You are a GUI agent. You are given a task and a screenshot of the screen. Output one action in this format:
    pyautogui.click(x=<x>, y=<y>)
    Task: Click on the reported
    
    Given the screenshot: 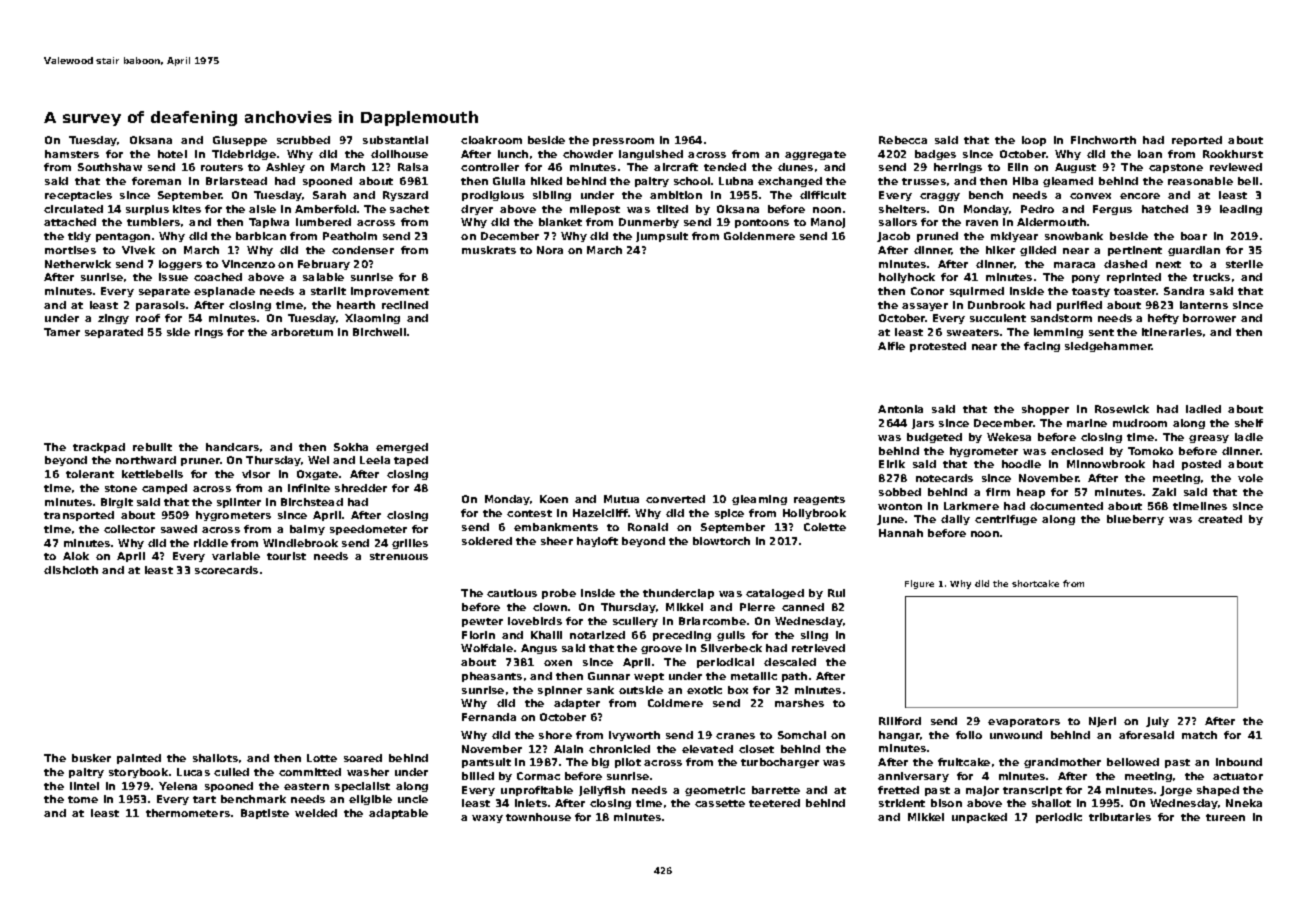 What is the action you would take?
    pyautogui.click(x=1197, y=141)
